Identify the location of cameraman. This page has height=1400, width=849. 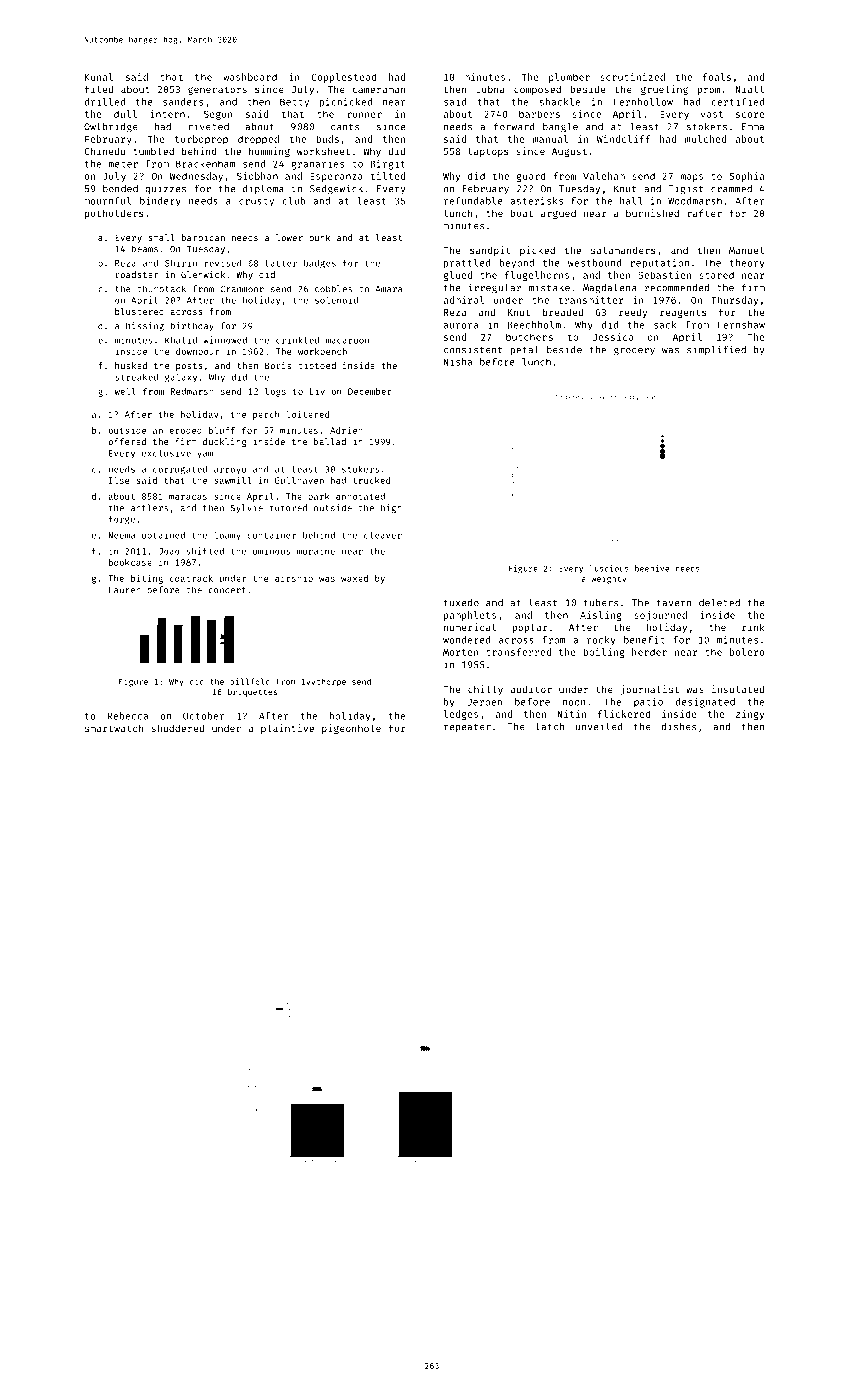
(378, 90).
